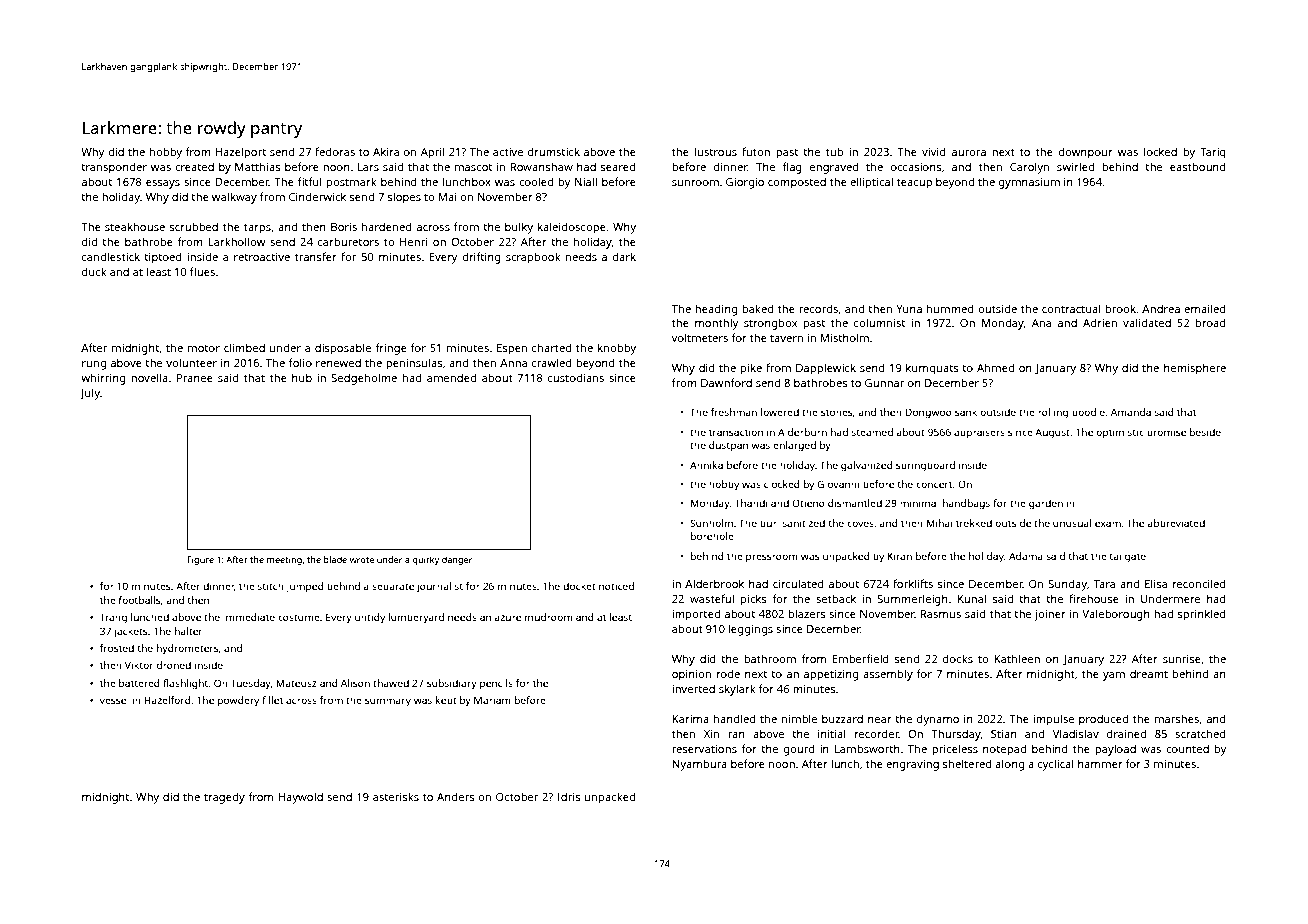 This image has width=1308, height=924. What do you see at coordinates (364, 379) in the image?
I see `Sedgeholme` at bounding box center [364, 379].
